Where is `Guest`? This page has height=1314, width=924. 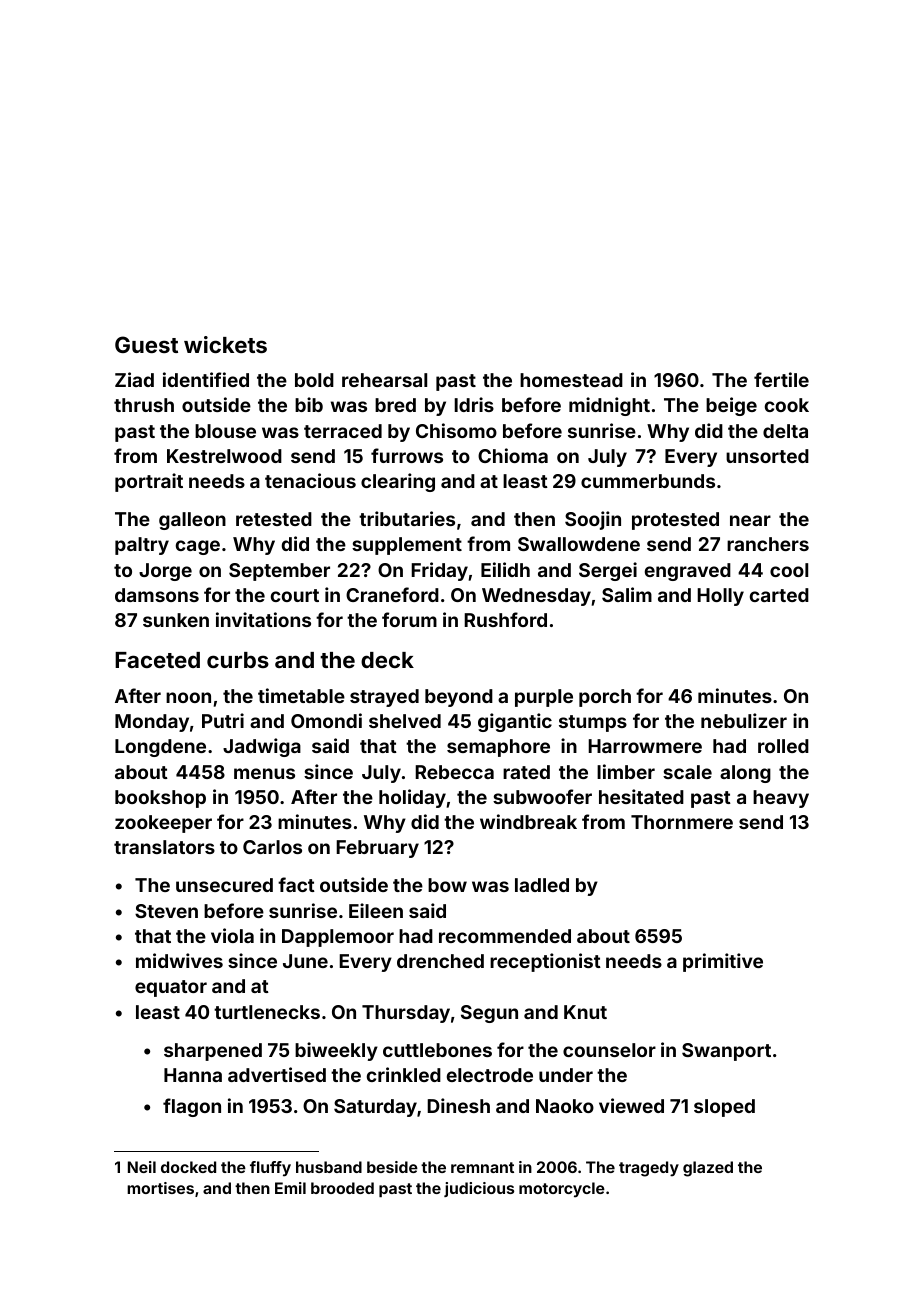 Guest is located at coordinates (146, 344).
